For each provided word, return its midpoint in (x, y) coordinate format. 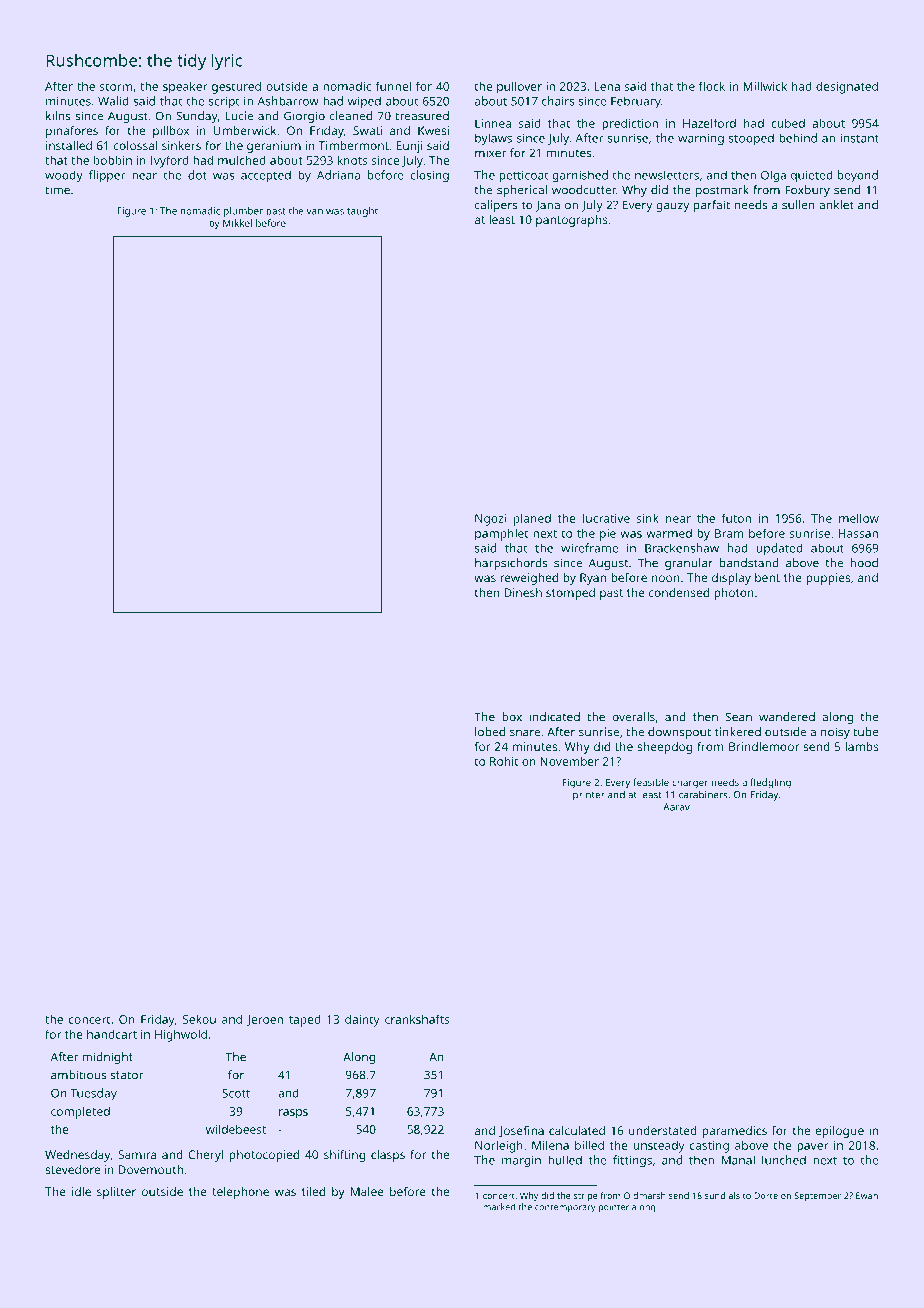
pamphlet (501, 534)
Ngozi (490, 520)
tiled (313, 1191)
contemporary (565, 1208)
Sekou (199, 1019)
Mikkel (237, 223)
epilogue (839, 1132)
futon (736, 518)
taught (362, 212)
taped (305, 1020)
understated (663, 1130)
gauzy (672, 207)
